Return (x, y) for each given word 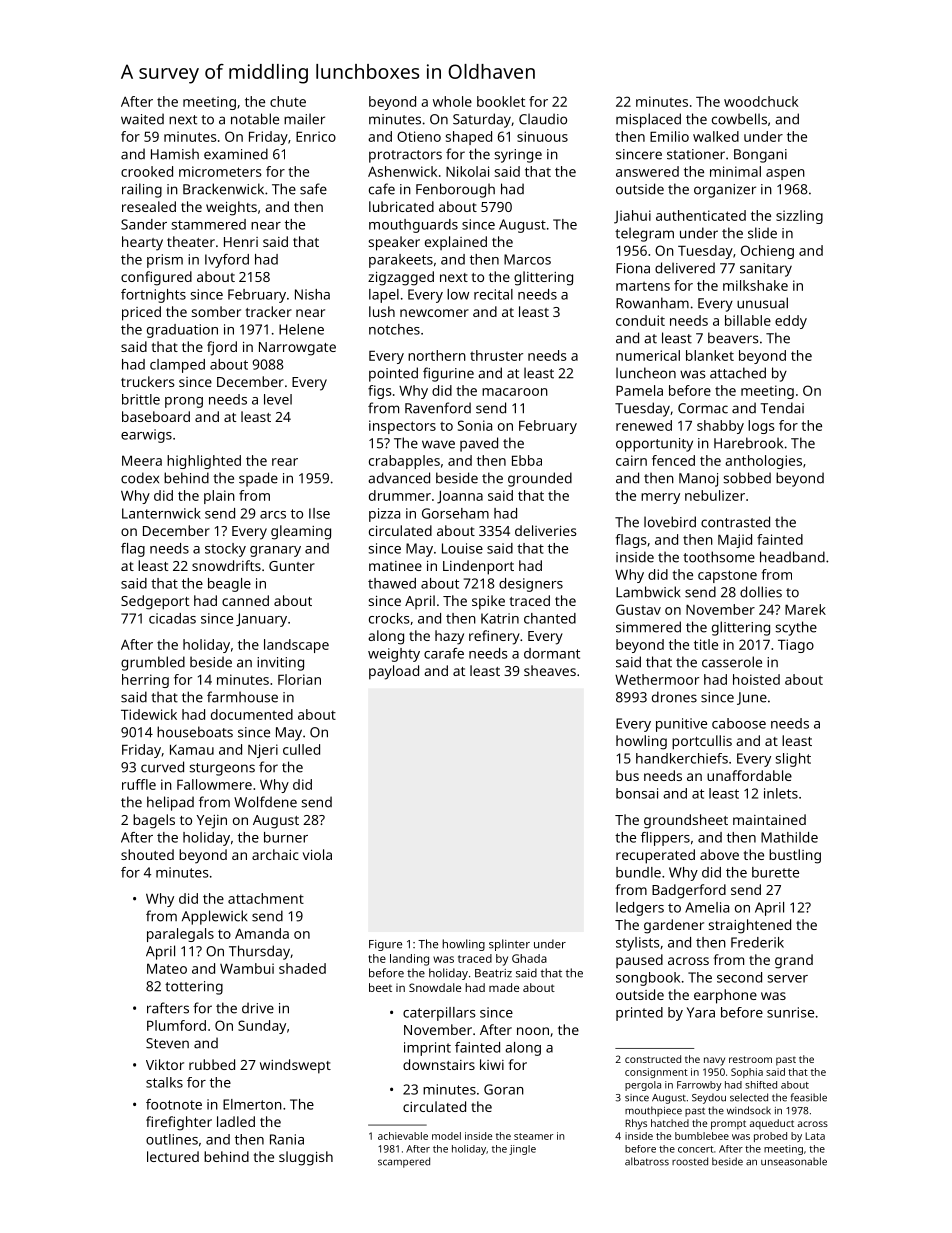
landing (409, 960)
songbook (648, 979)
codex (140, 478)
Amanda (262, 933)
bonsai (637, 793)
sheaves (550, 670)
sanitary (766, 270)
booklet (501, 101)
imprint (427, 1049)
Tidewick (149, 714)
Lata (815, 1136)
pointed (393, 374)
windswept (295, 1066)
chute (288, 101)
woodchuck (761, 101)
